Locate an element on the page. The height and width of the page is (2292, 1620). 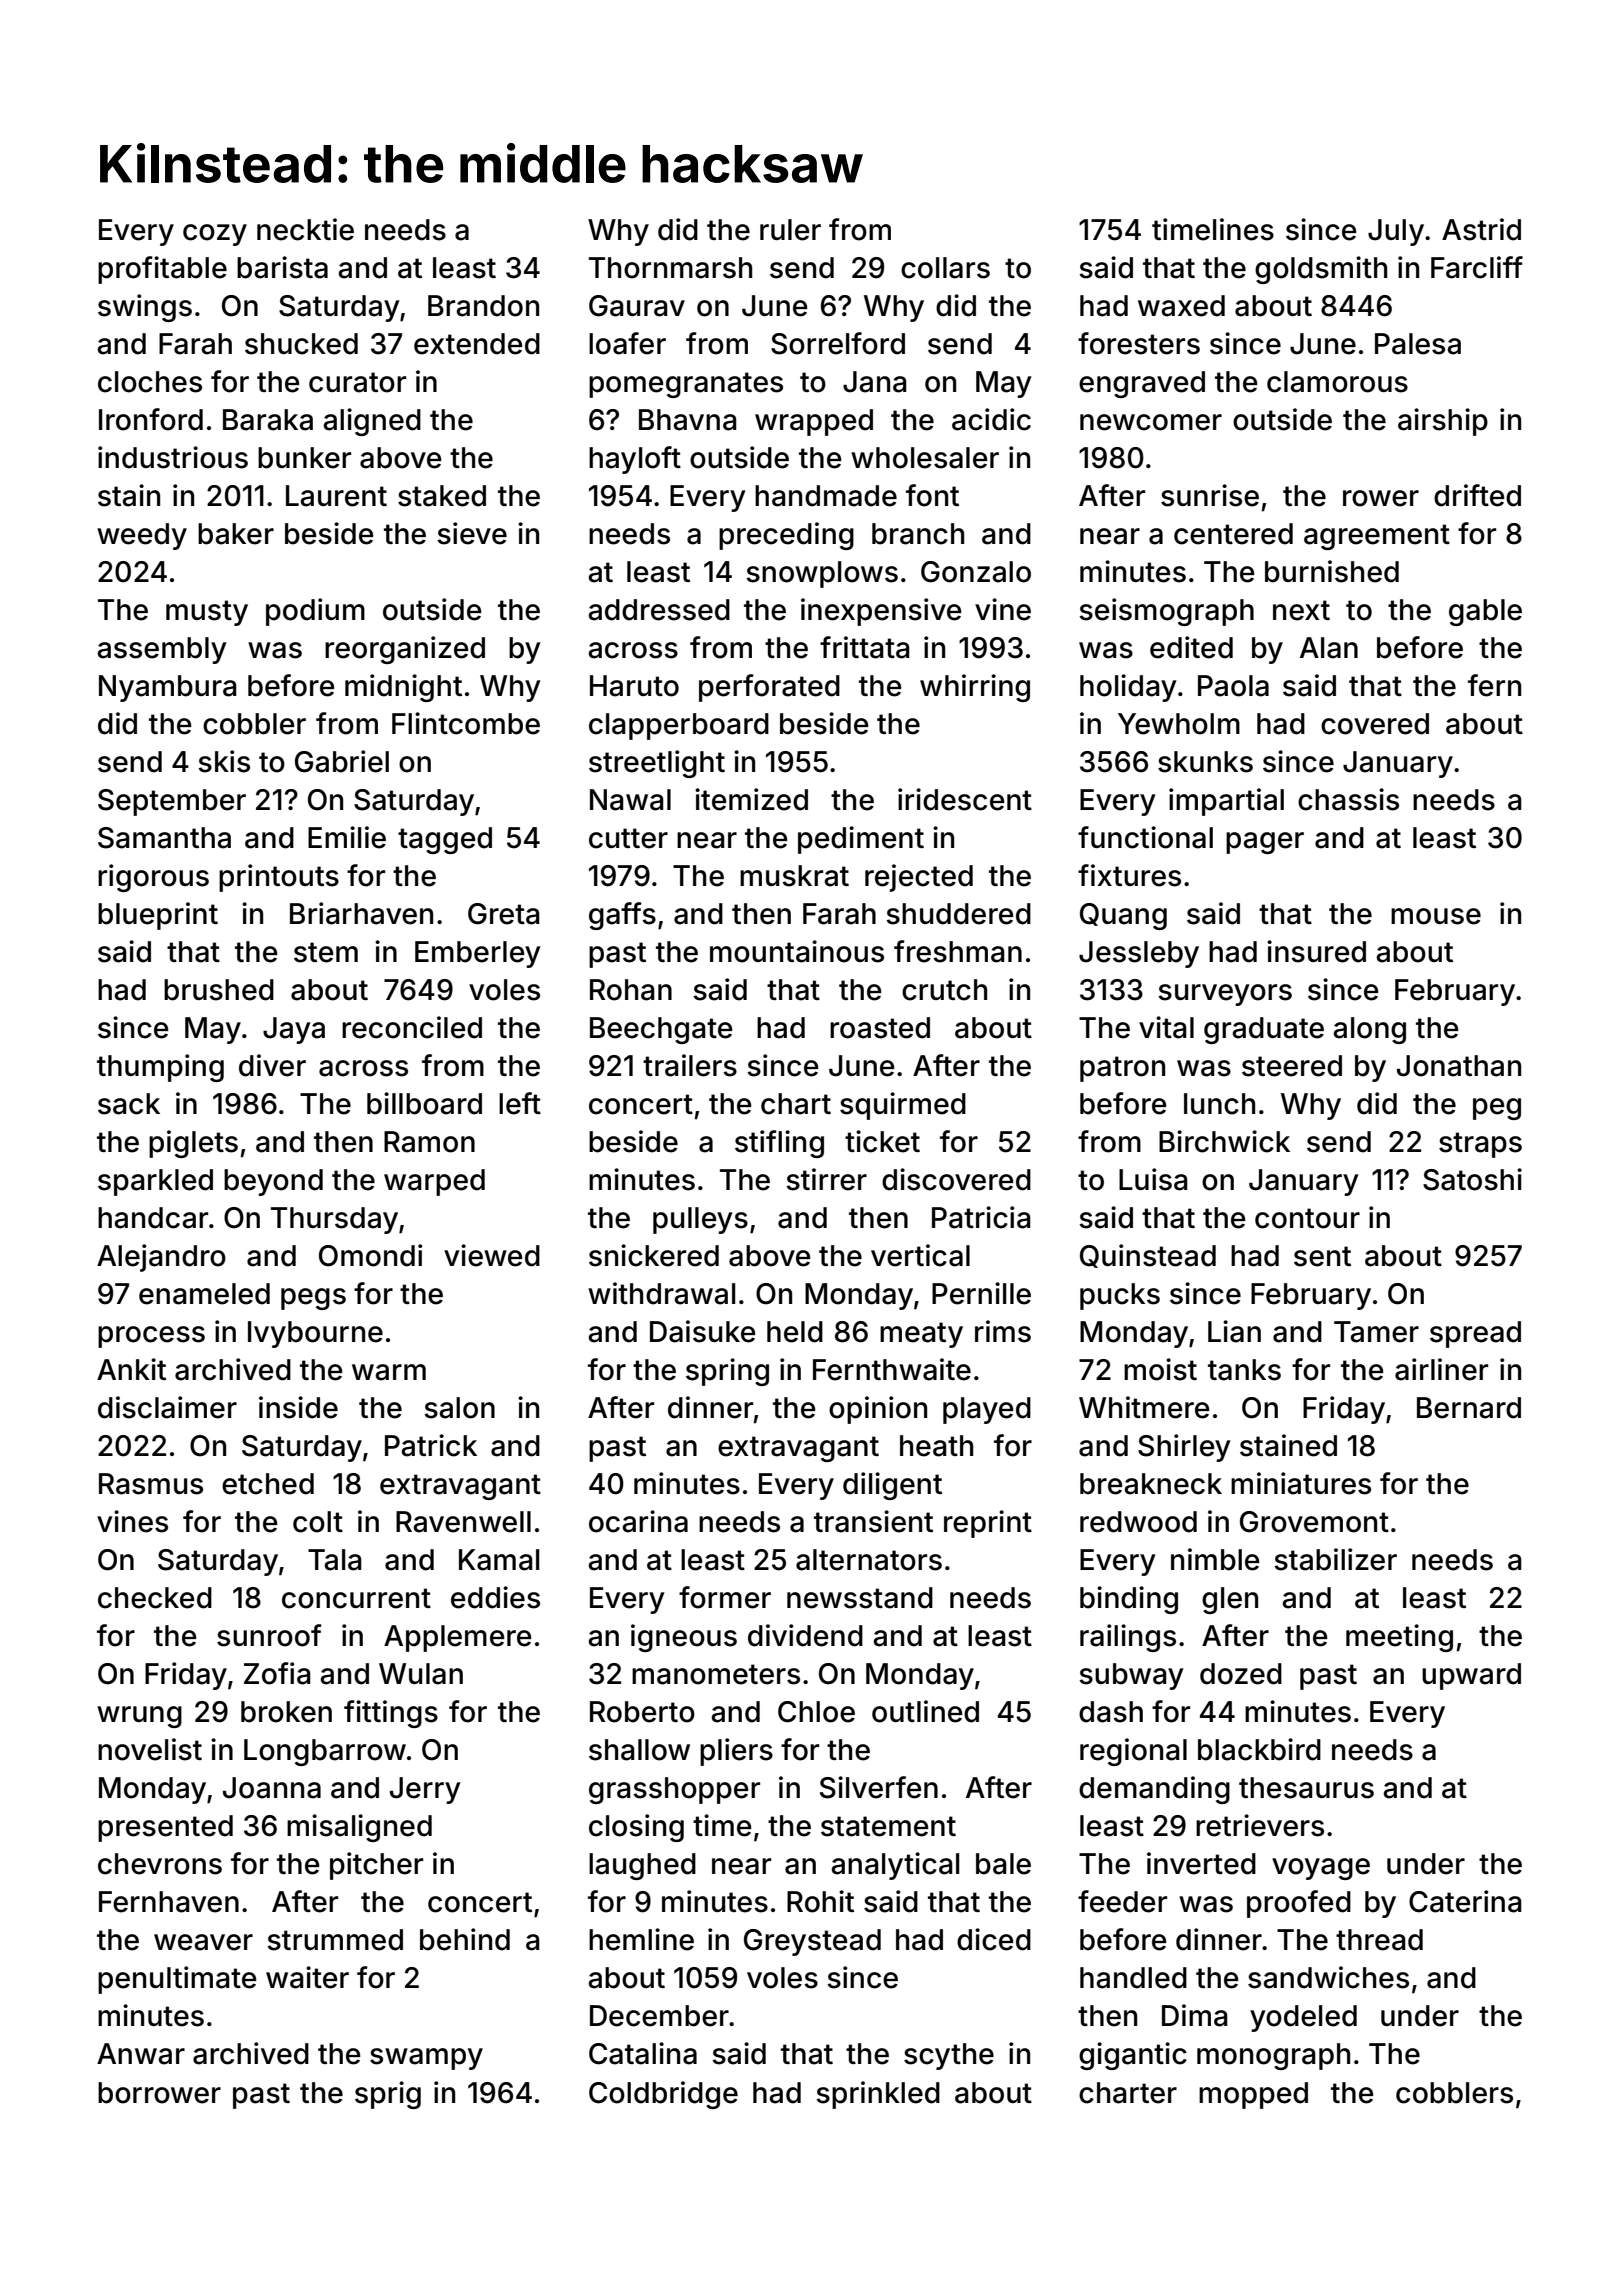
mouse is located at coordinates (1436, 916).
